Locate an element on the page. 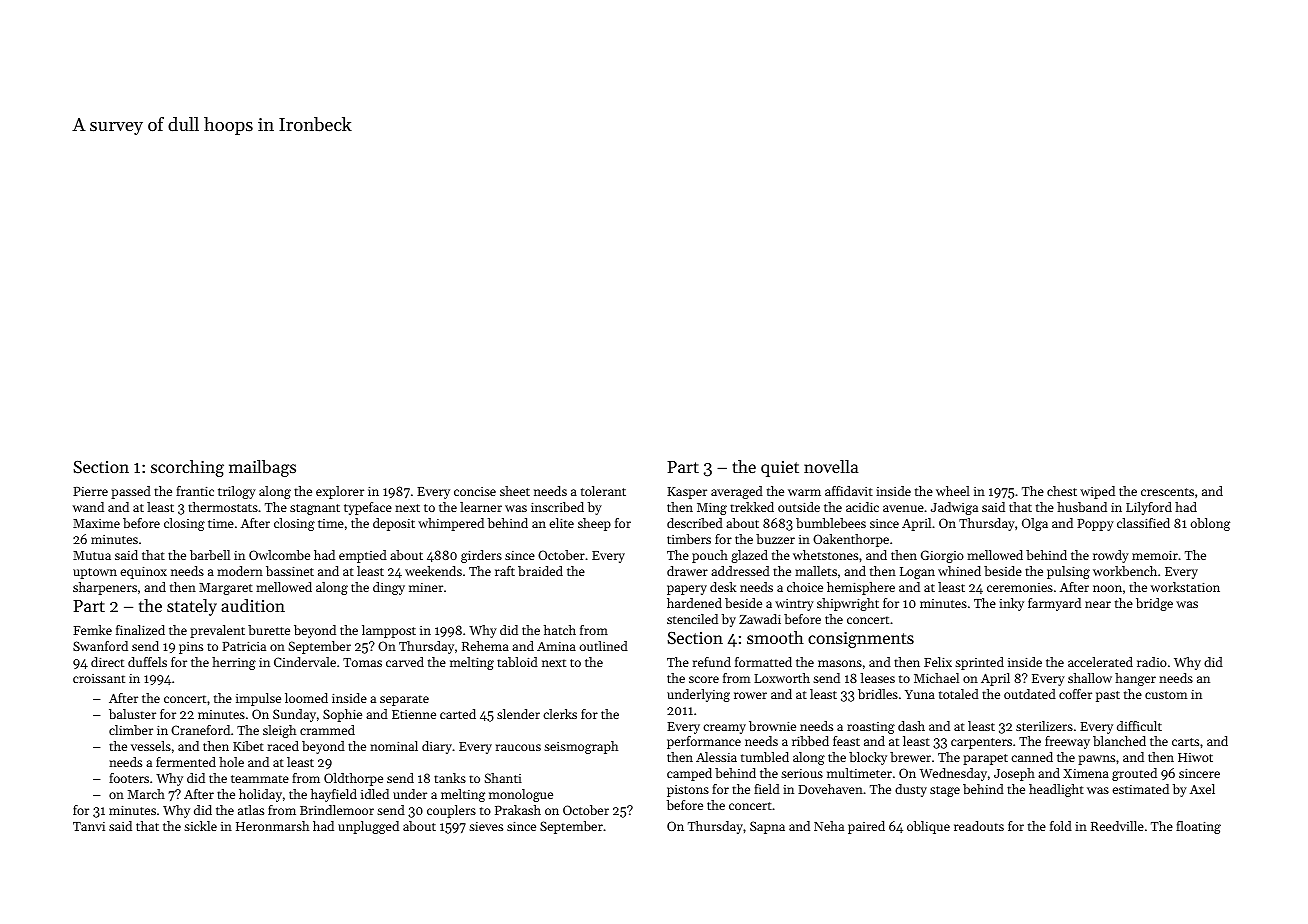  tabloid is located at coordinates (517, 662).
